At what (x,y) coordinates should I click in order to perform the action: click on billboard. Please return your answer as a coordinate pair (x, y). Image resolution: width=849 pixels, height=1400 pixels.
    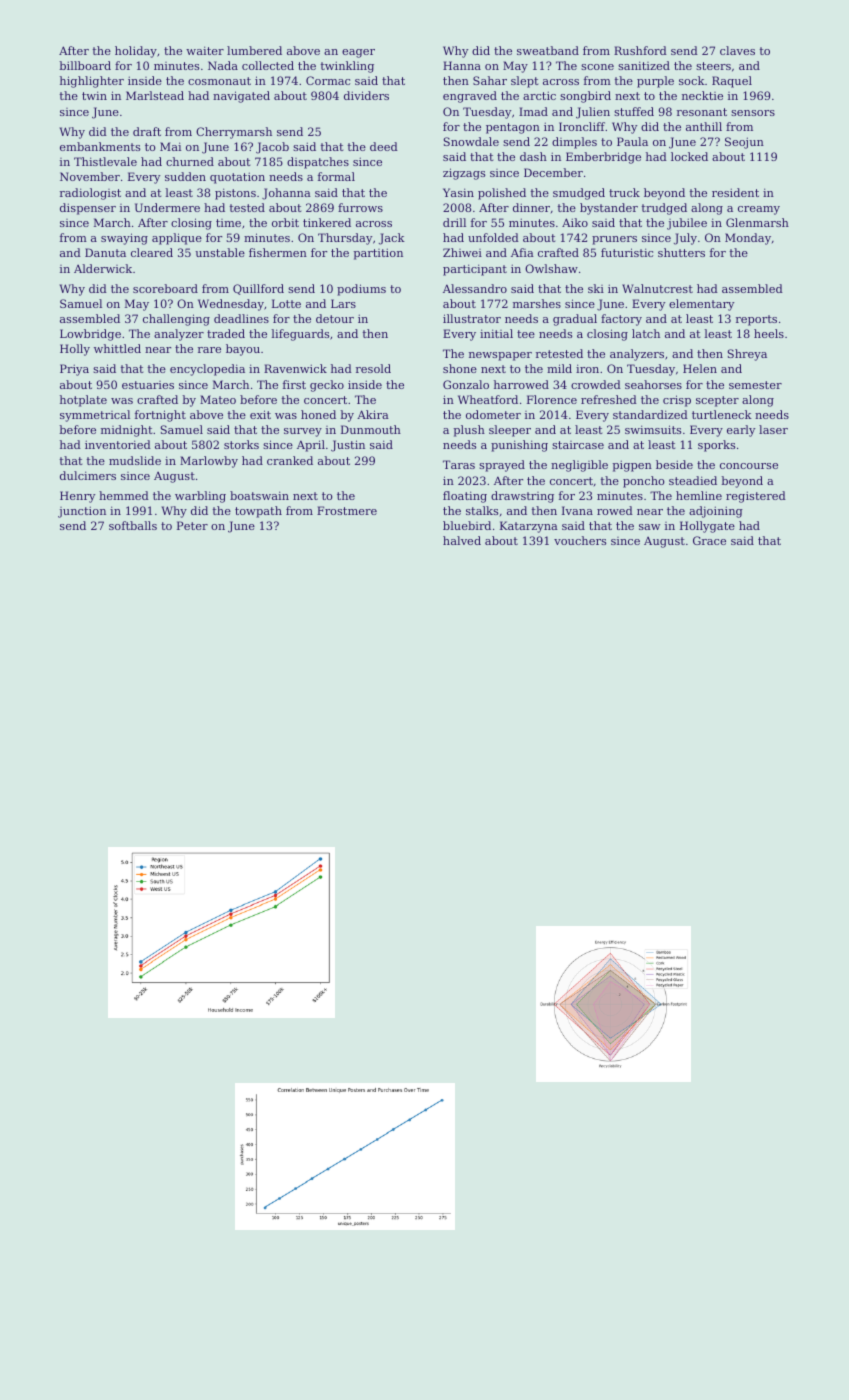
    Looking at the image, I should click on (85, 65).
